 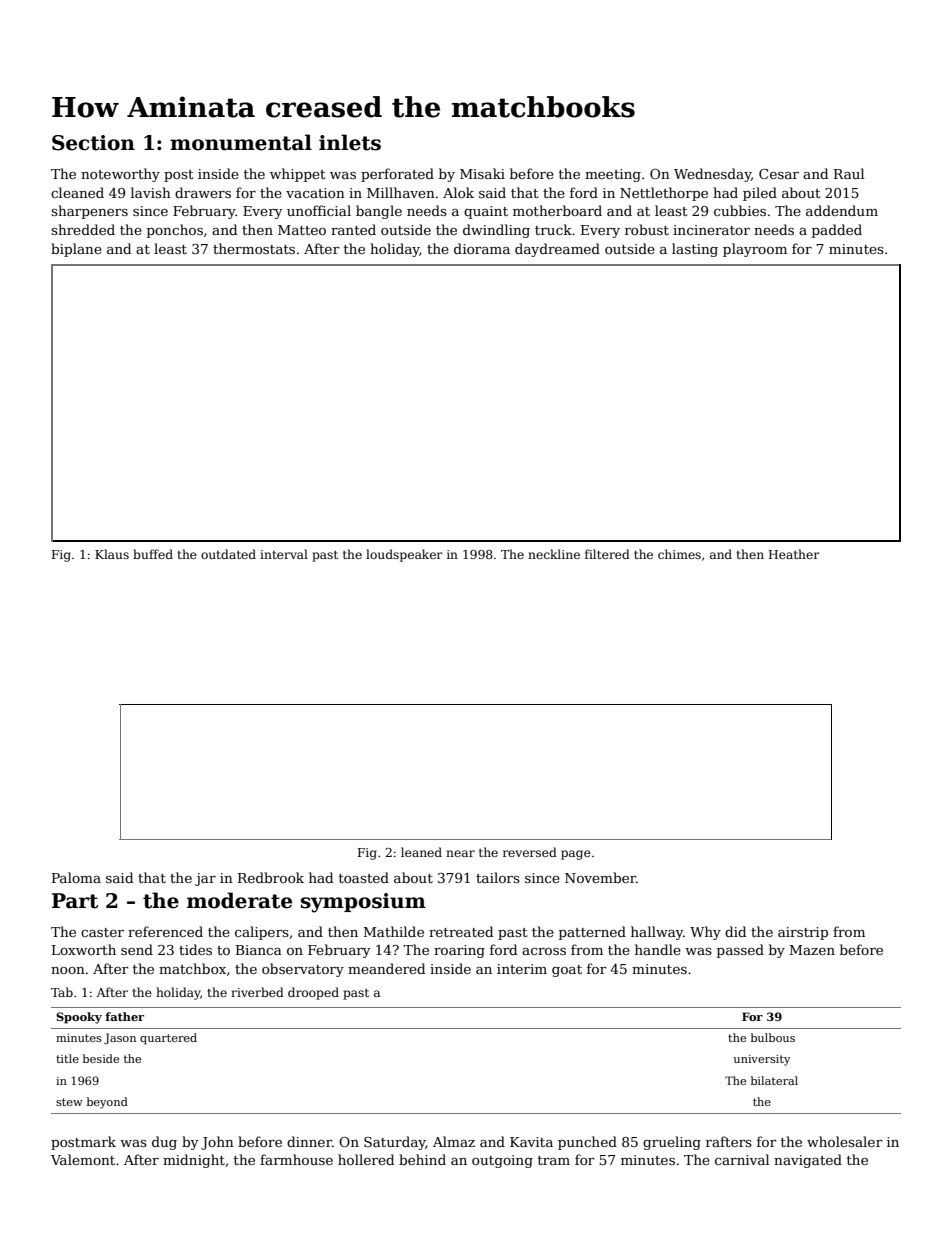 I want to click on airstrip, so click(x=803, y=933).
